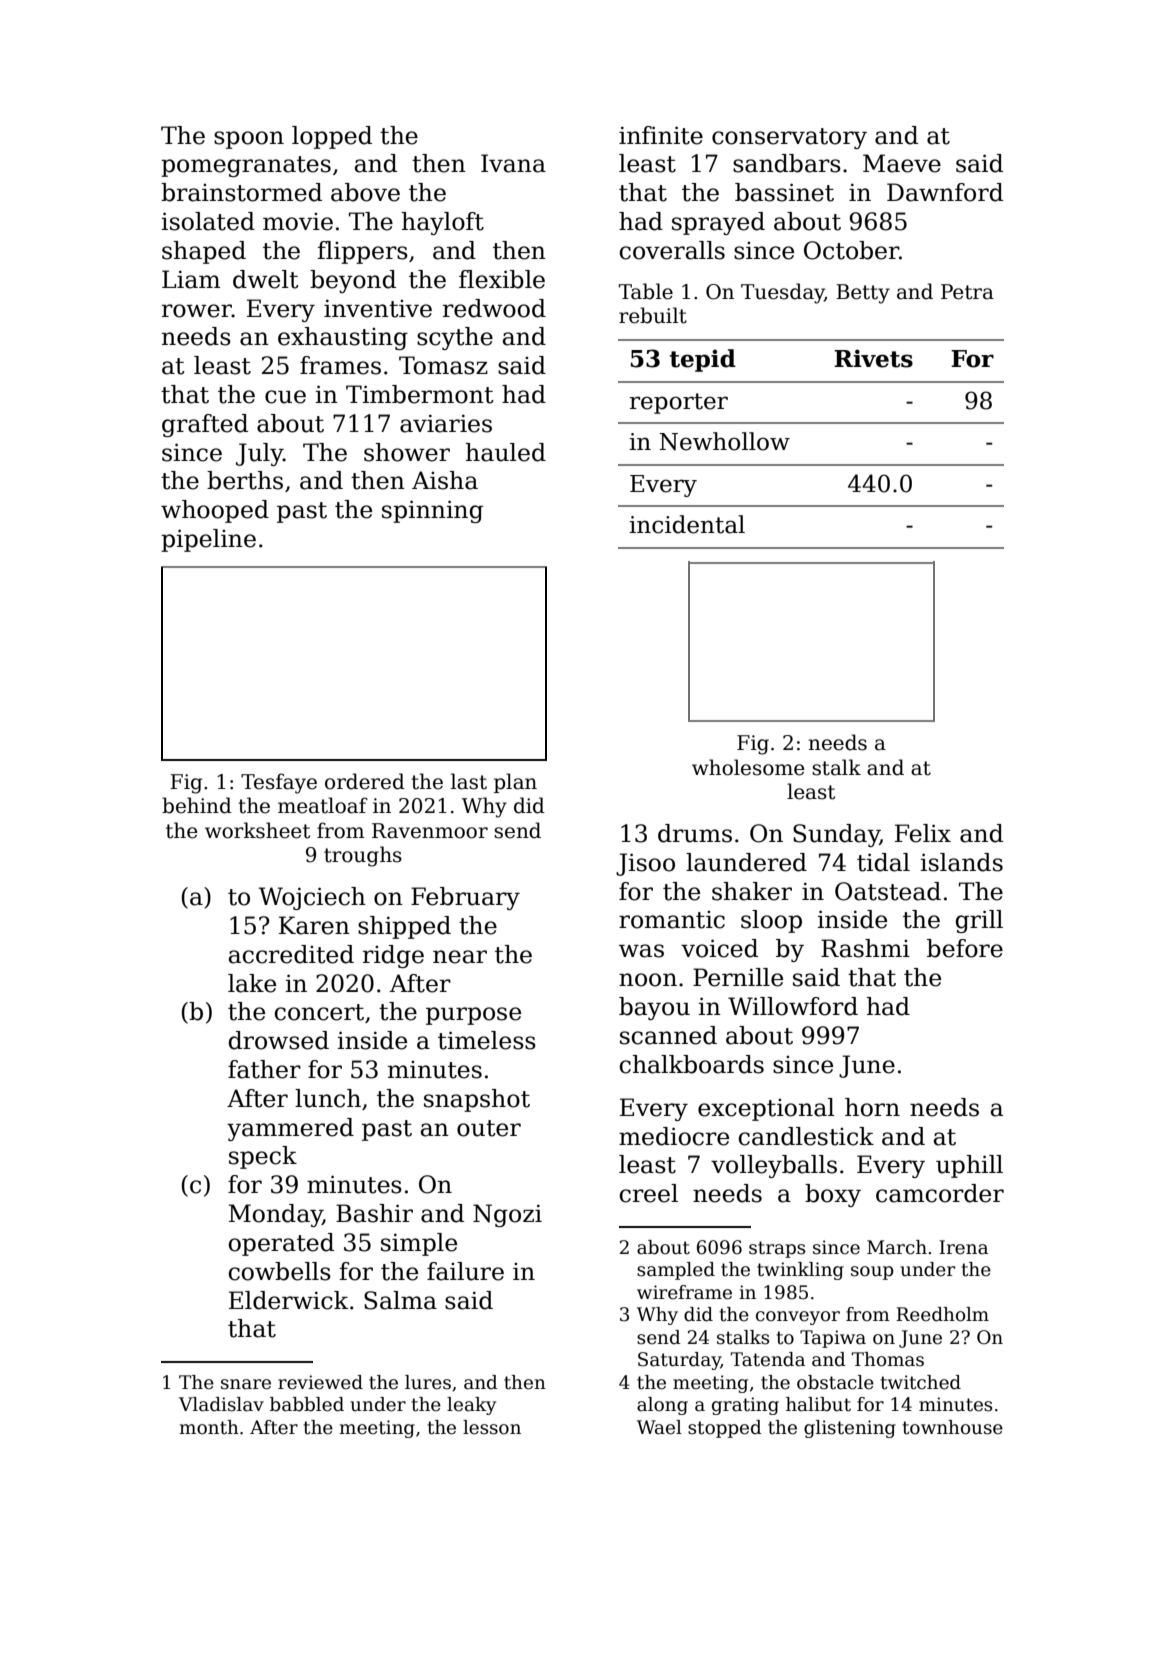 The width and height of the image is (1165, 1654). Describe the element at coordinates (748, 767) in the image. I see `wholesome` at that location.
